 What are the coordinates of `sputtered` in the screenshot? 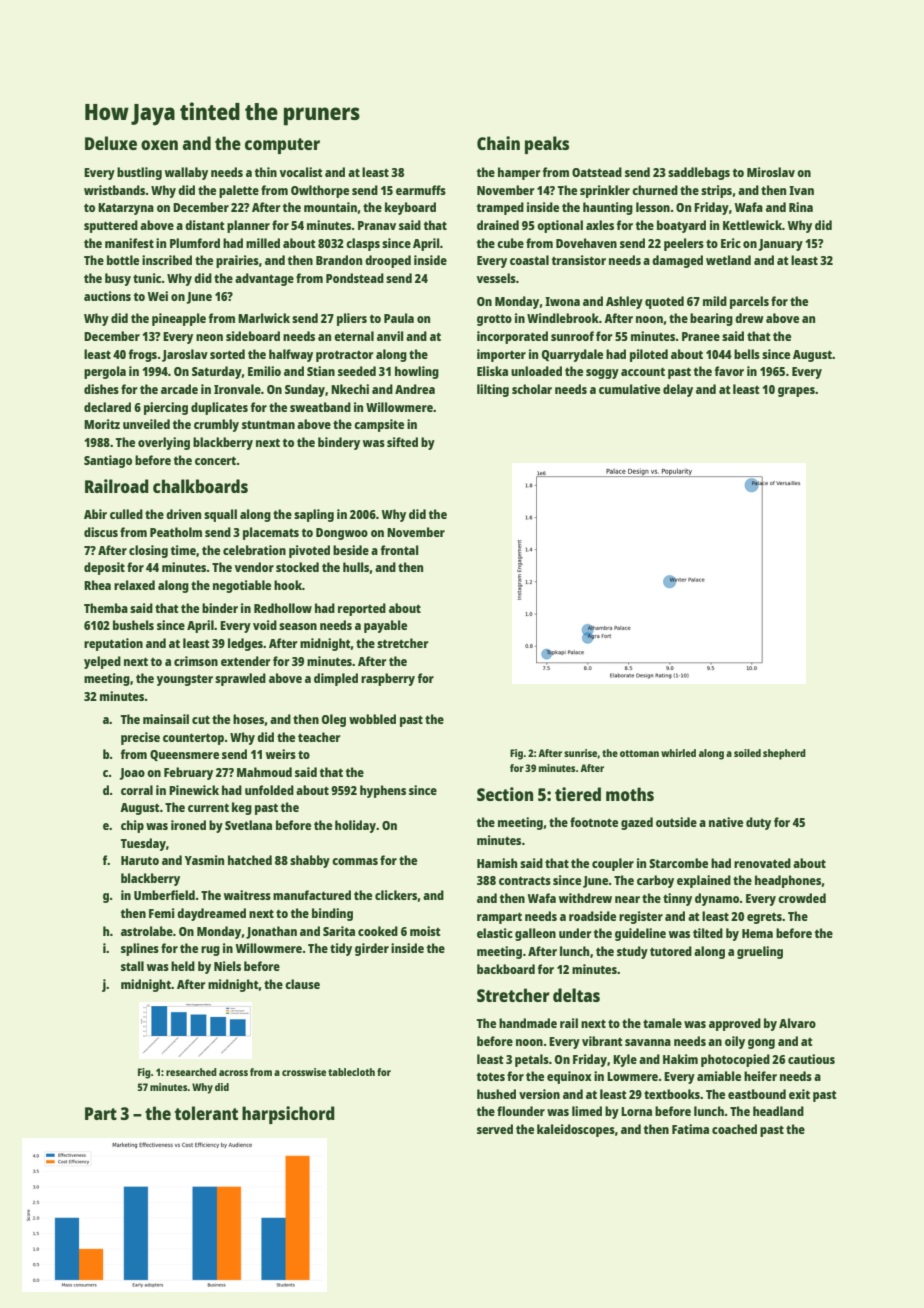 It's located at (111, 226).
